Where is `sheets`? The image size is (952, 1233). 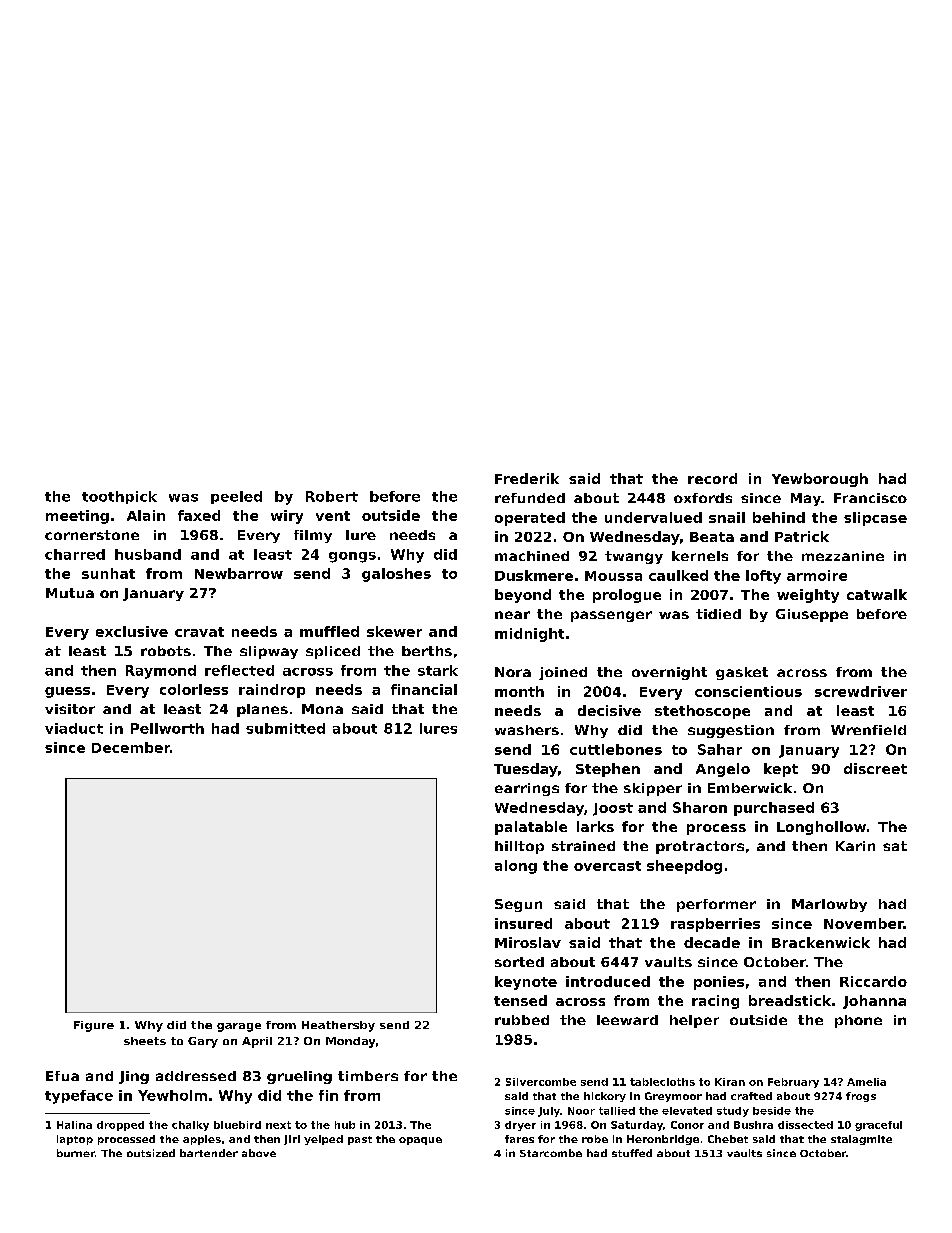
sheets is located at coordinates (145, 1041).
